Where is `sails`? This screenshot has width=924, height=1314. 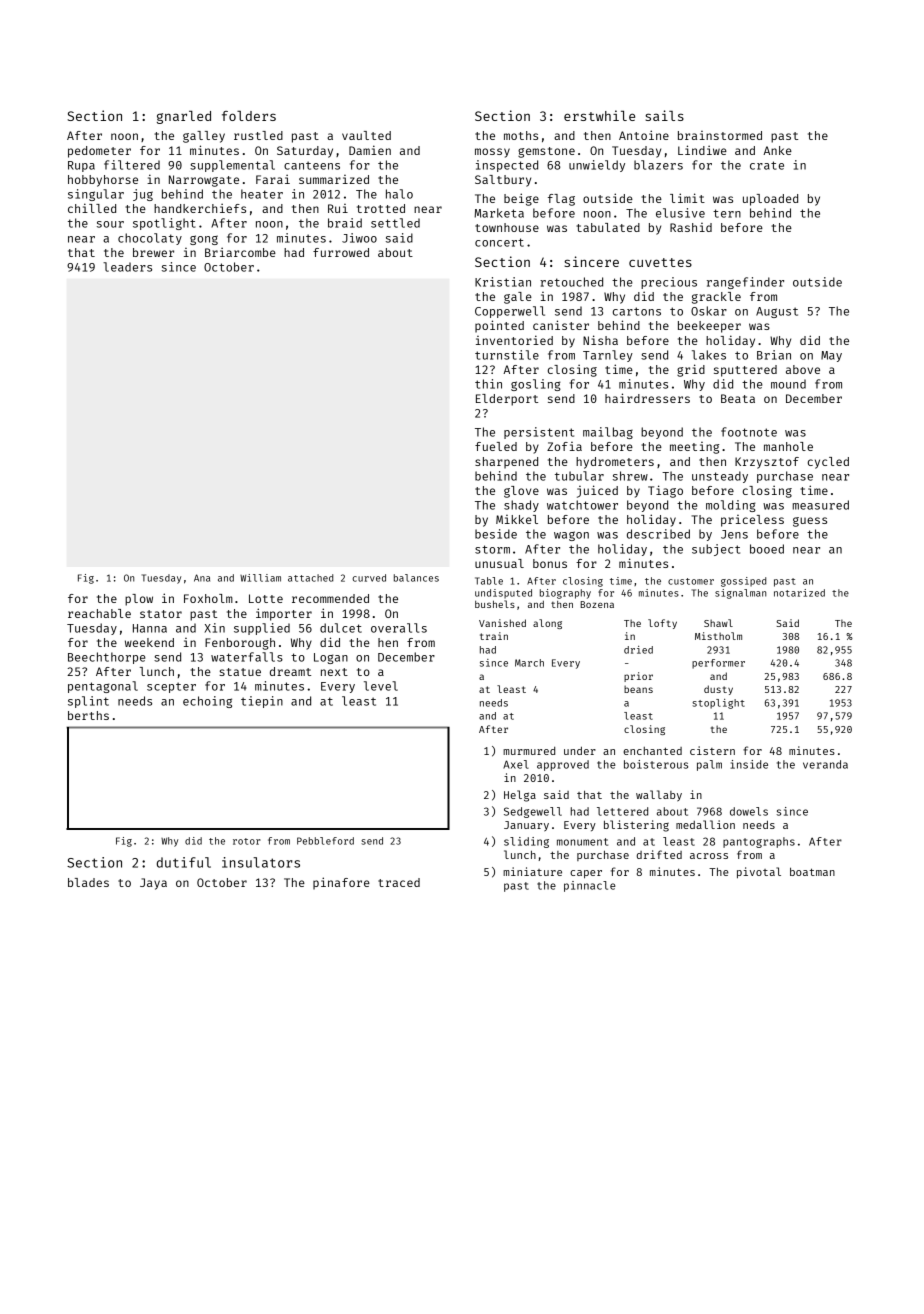 sails is located at coordinates (664, 115).
